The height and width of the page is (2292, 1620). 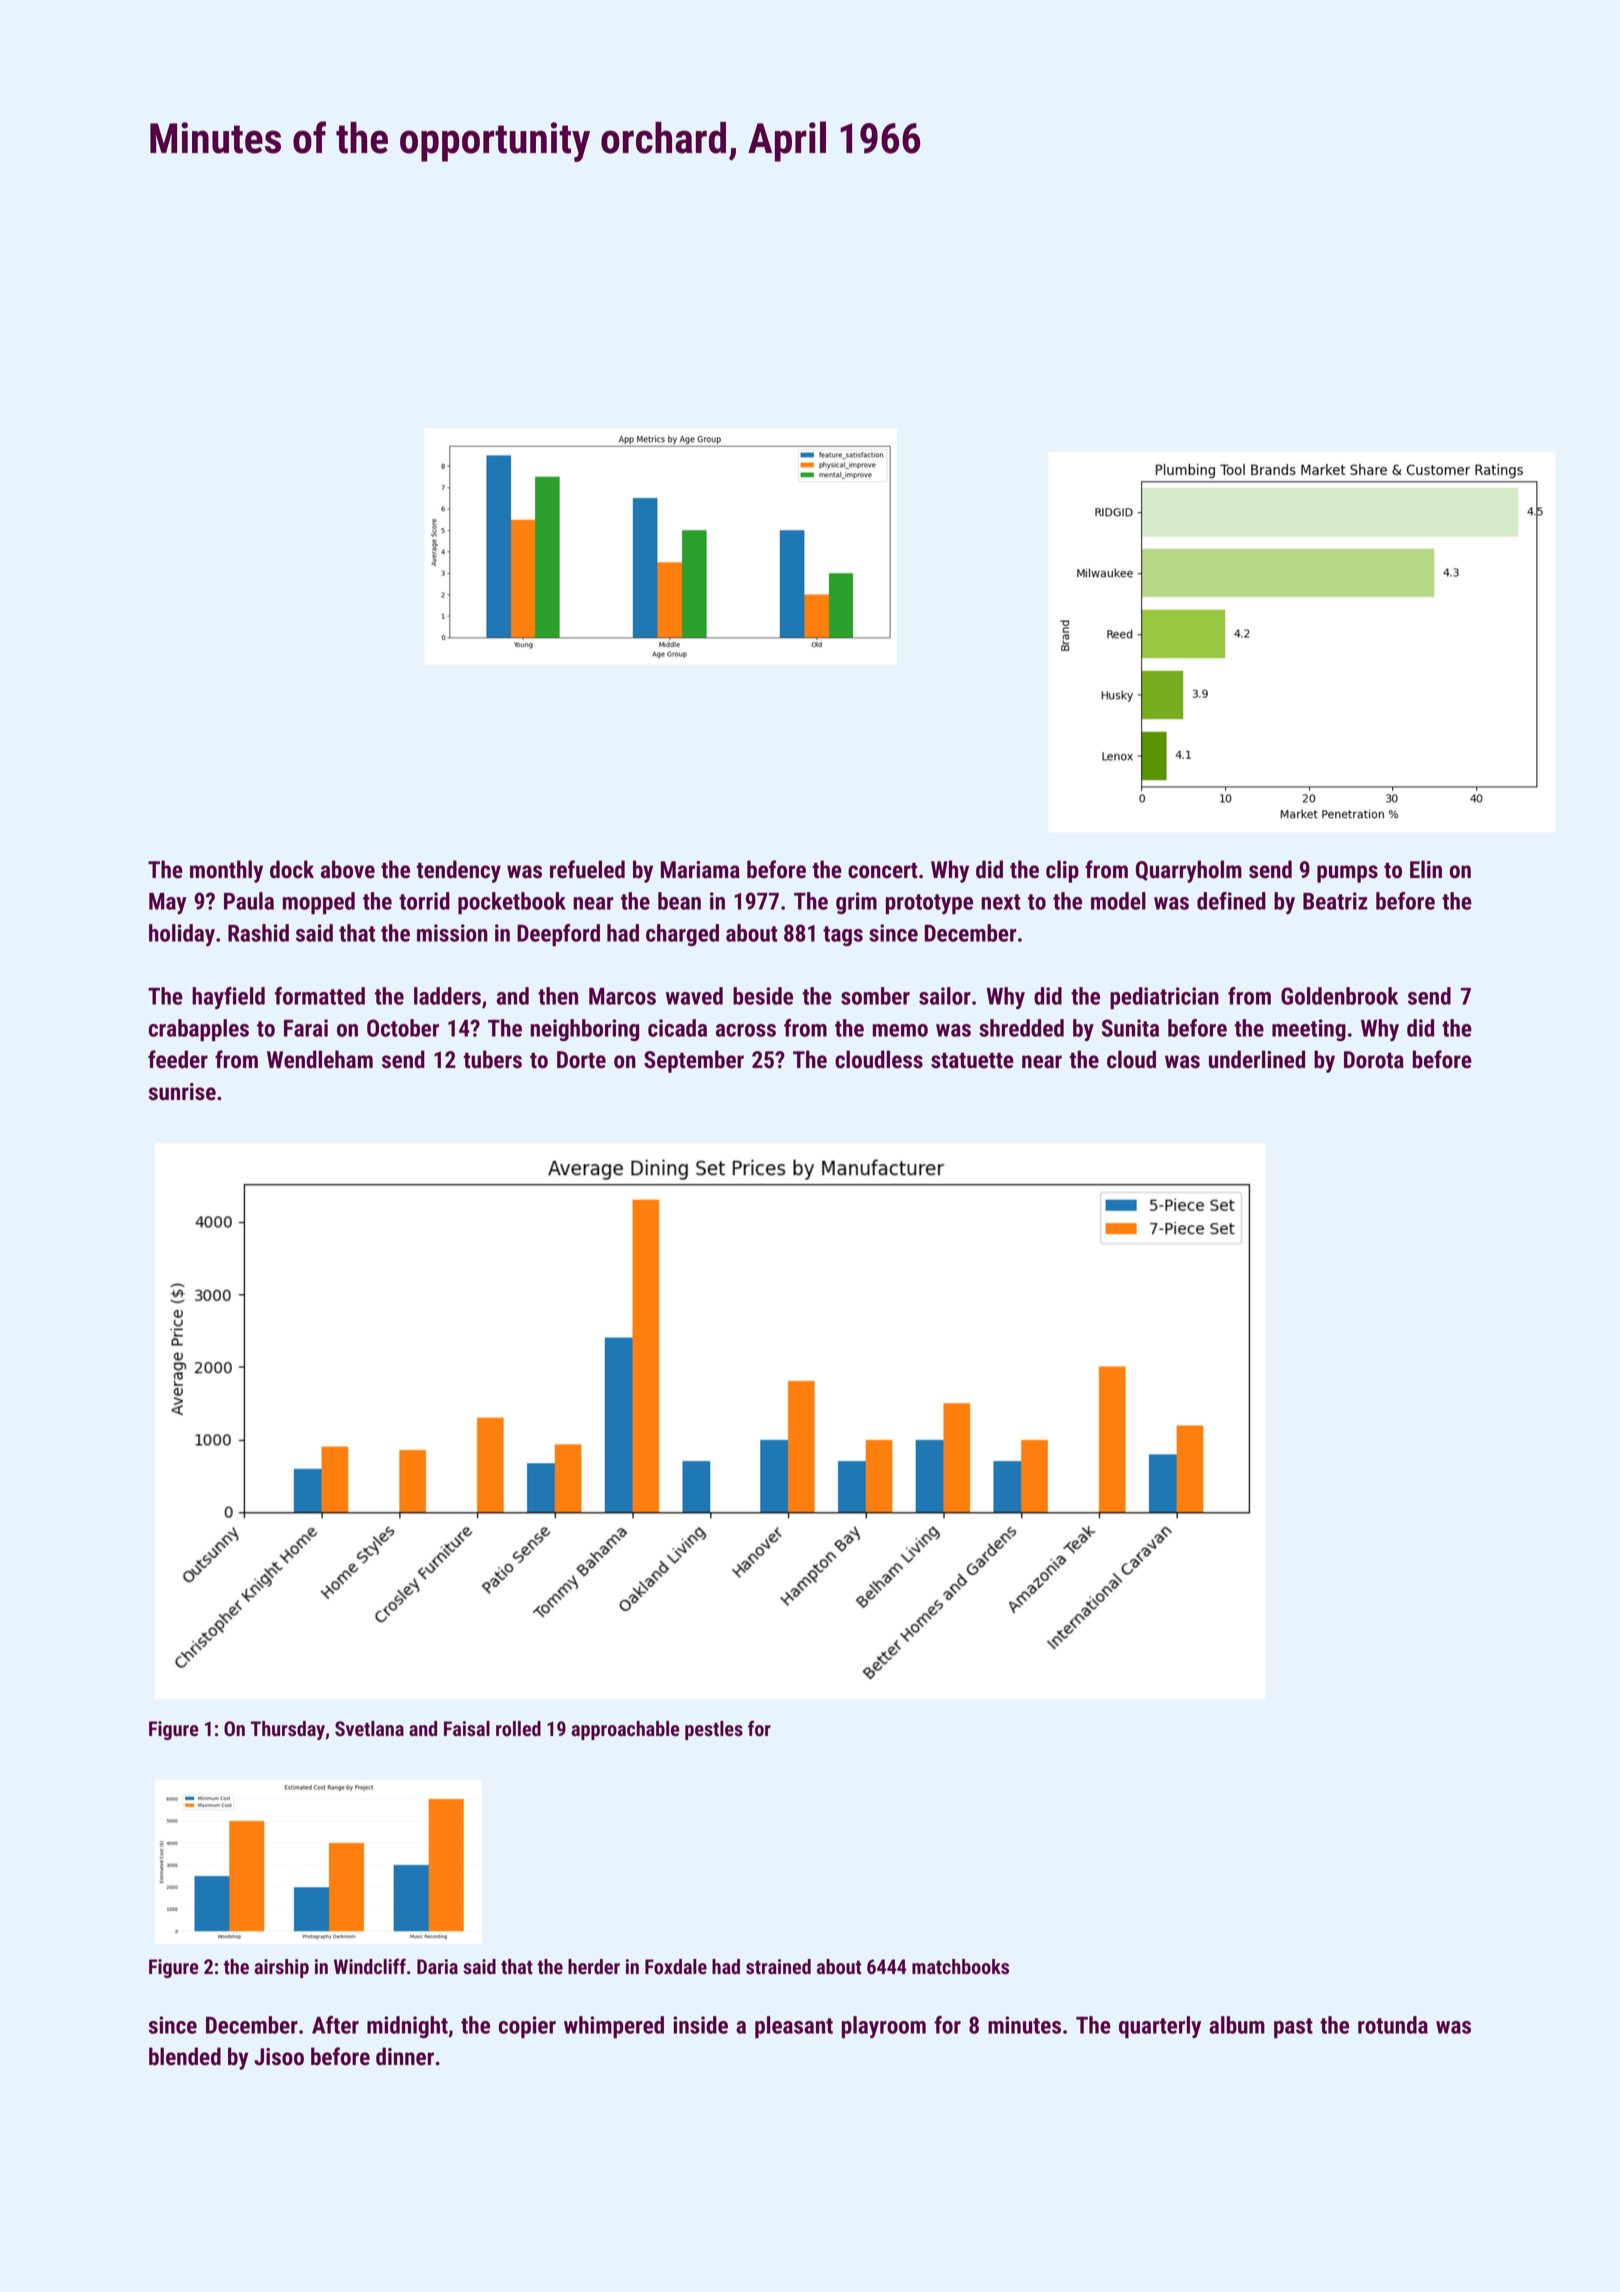 I want to click on Svetlana, so click(x=369, y=1729).
